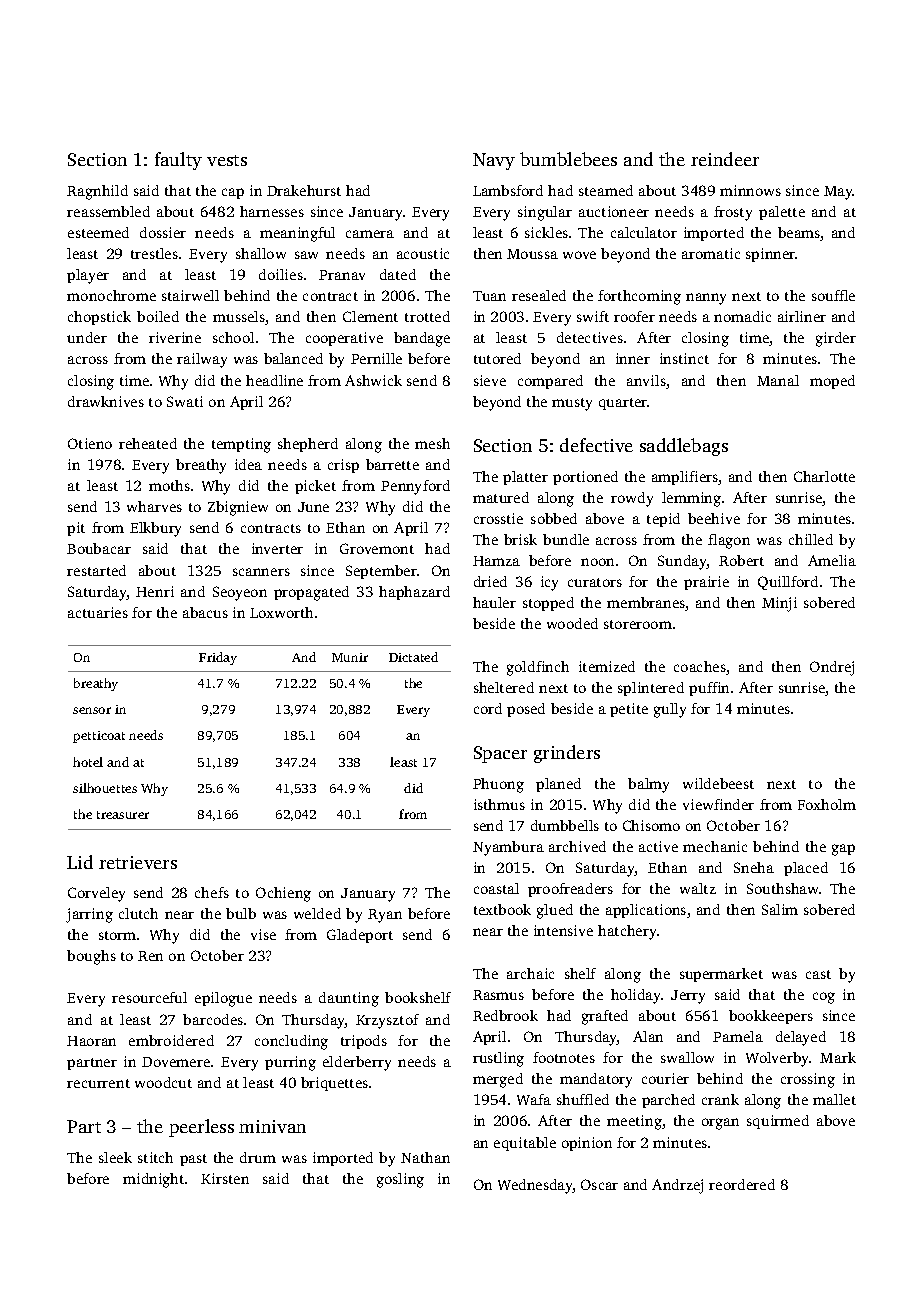  Describe the element at coordinates (500, 754) in the screenshot. I see `Spacer` at that location.
